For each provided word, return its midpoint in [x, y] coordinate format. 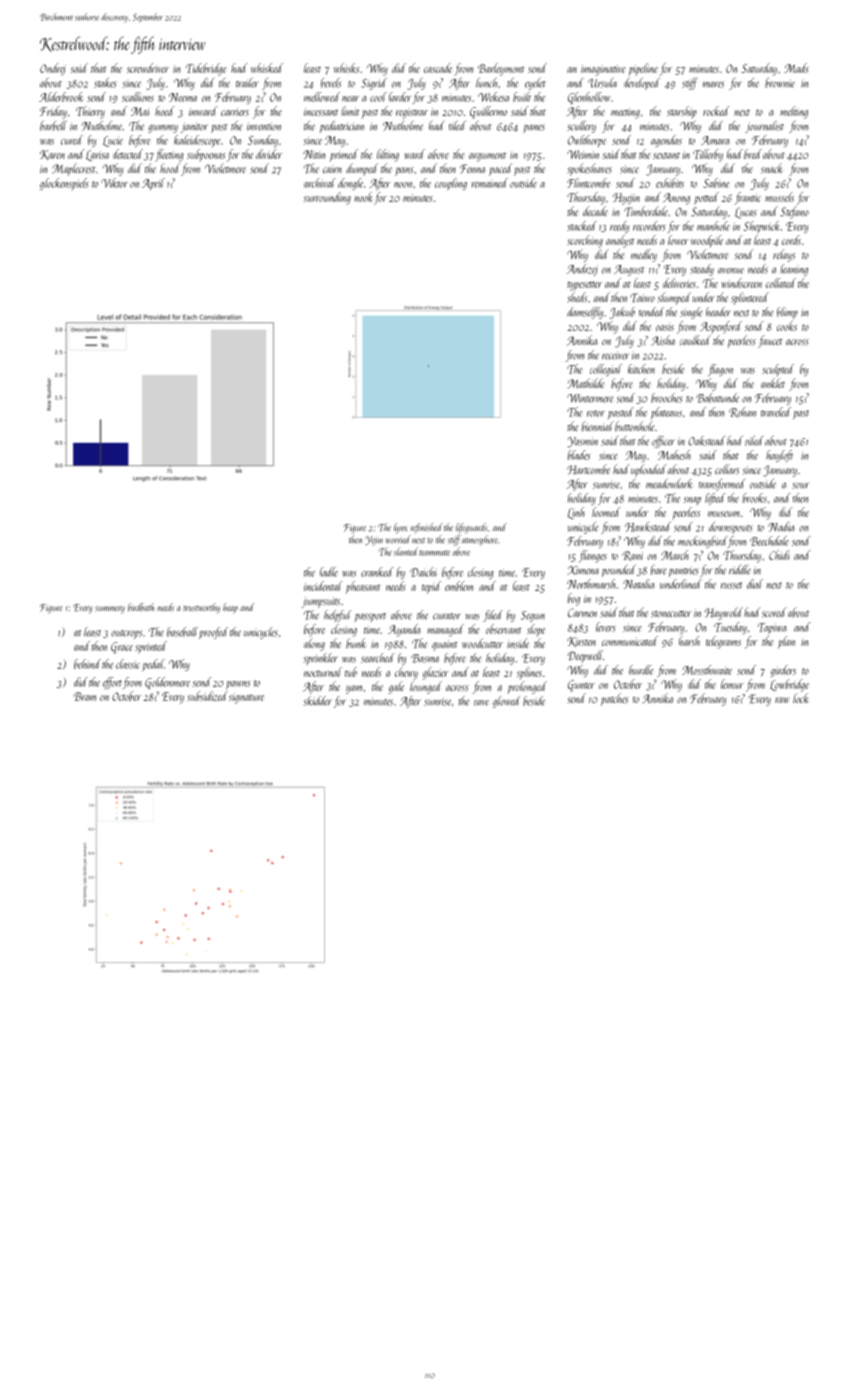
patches [614, 699]
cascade [438, 68]
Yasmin [582, 442]
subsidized [207, 696]
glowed [507, 702]
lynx [401, 528]
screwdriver [148, 68]
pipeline [643, 69]
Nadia [781, 527]
